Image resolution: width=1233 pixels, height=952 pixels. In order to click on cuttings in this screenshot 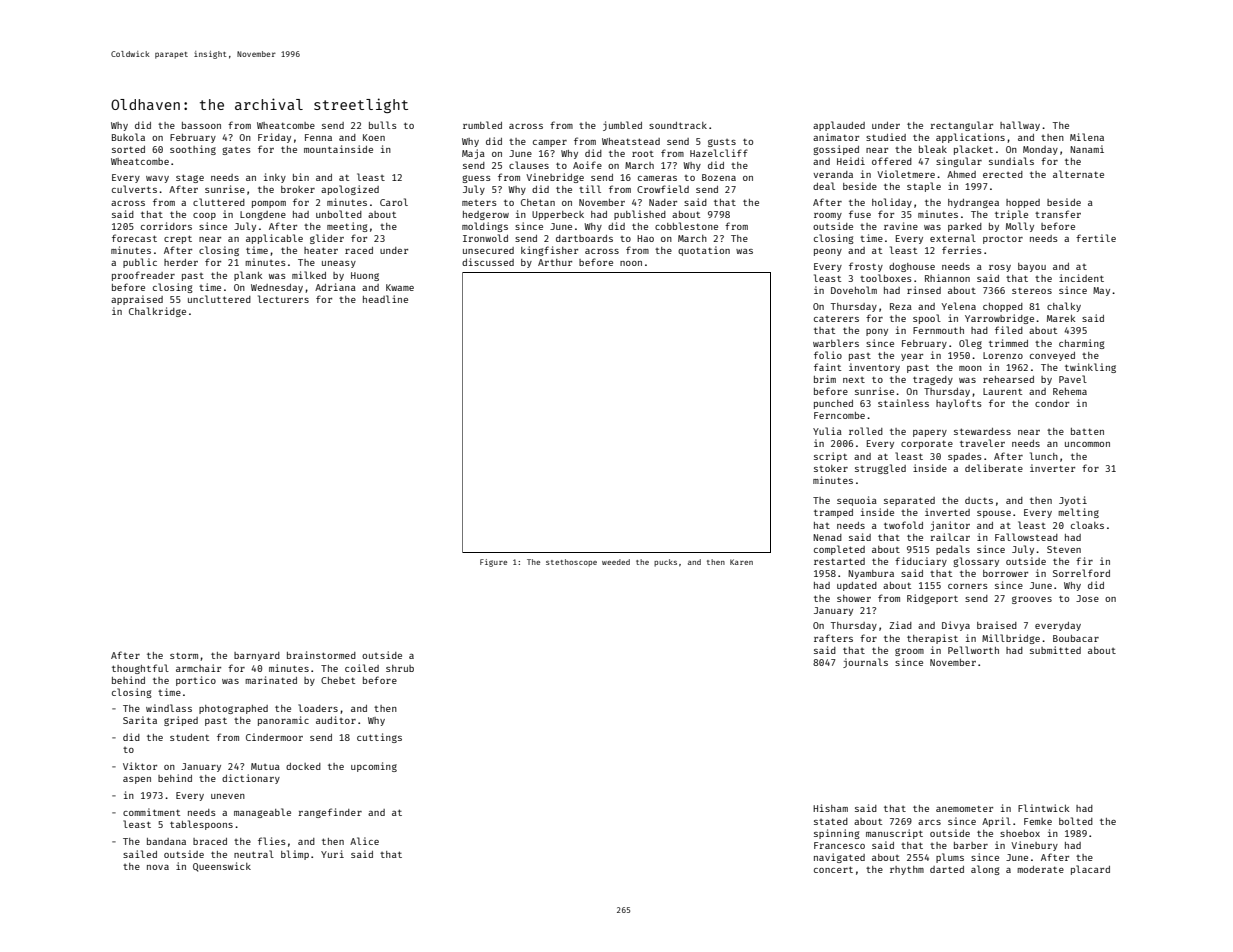, I will do `click(379, 738)`.
